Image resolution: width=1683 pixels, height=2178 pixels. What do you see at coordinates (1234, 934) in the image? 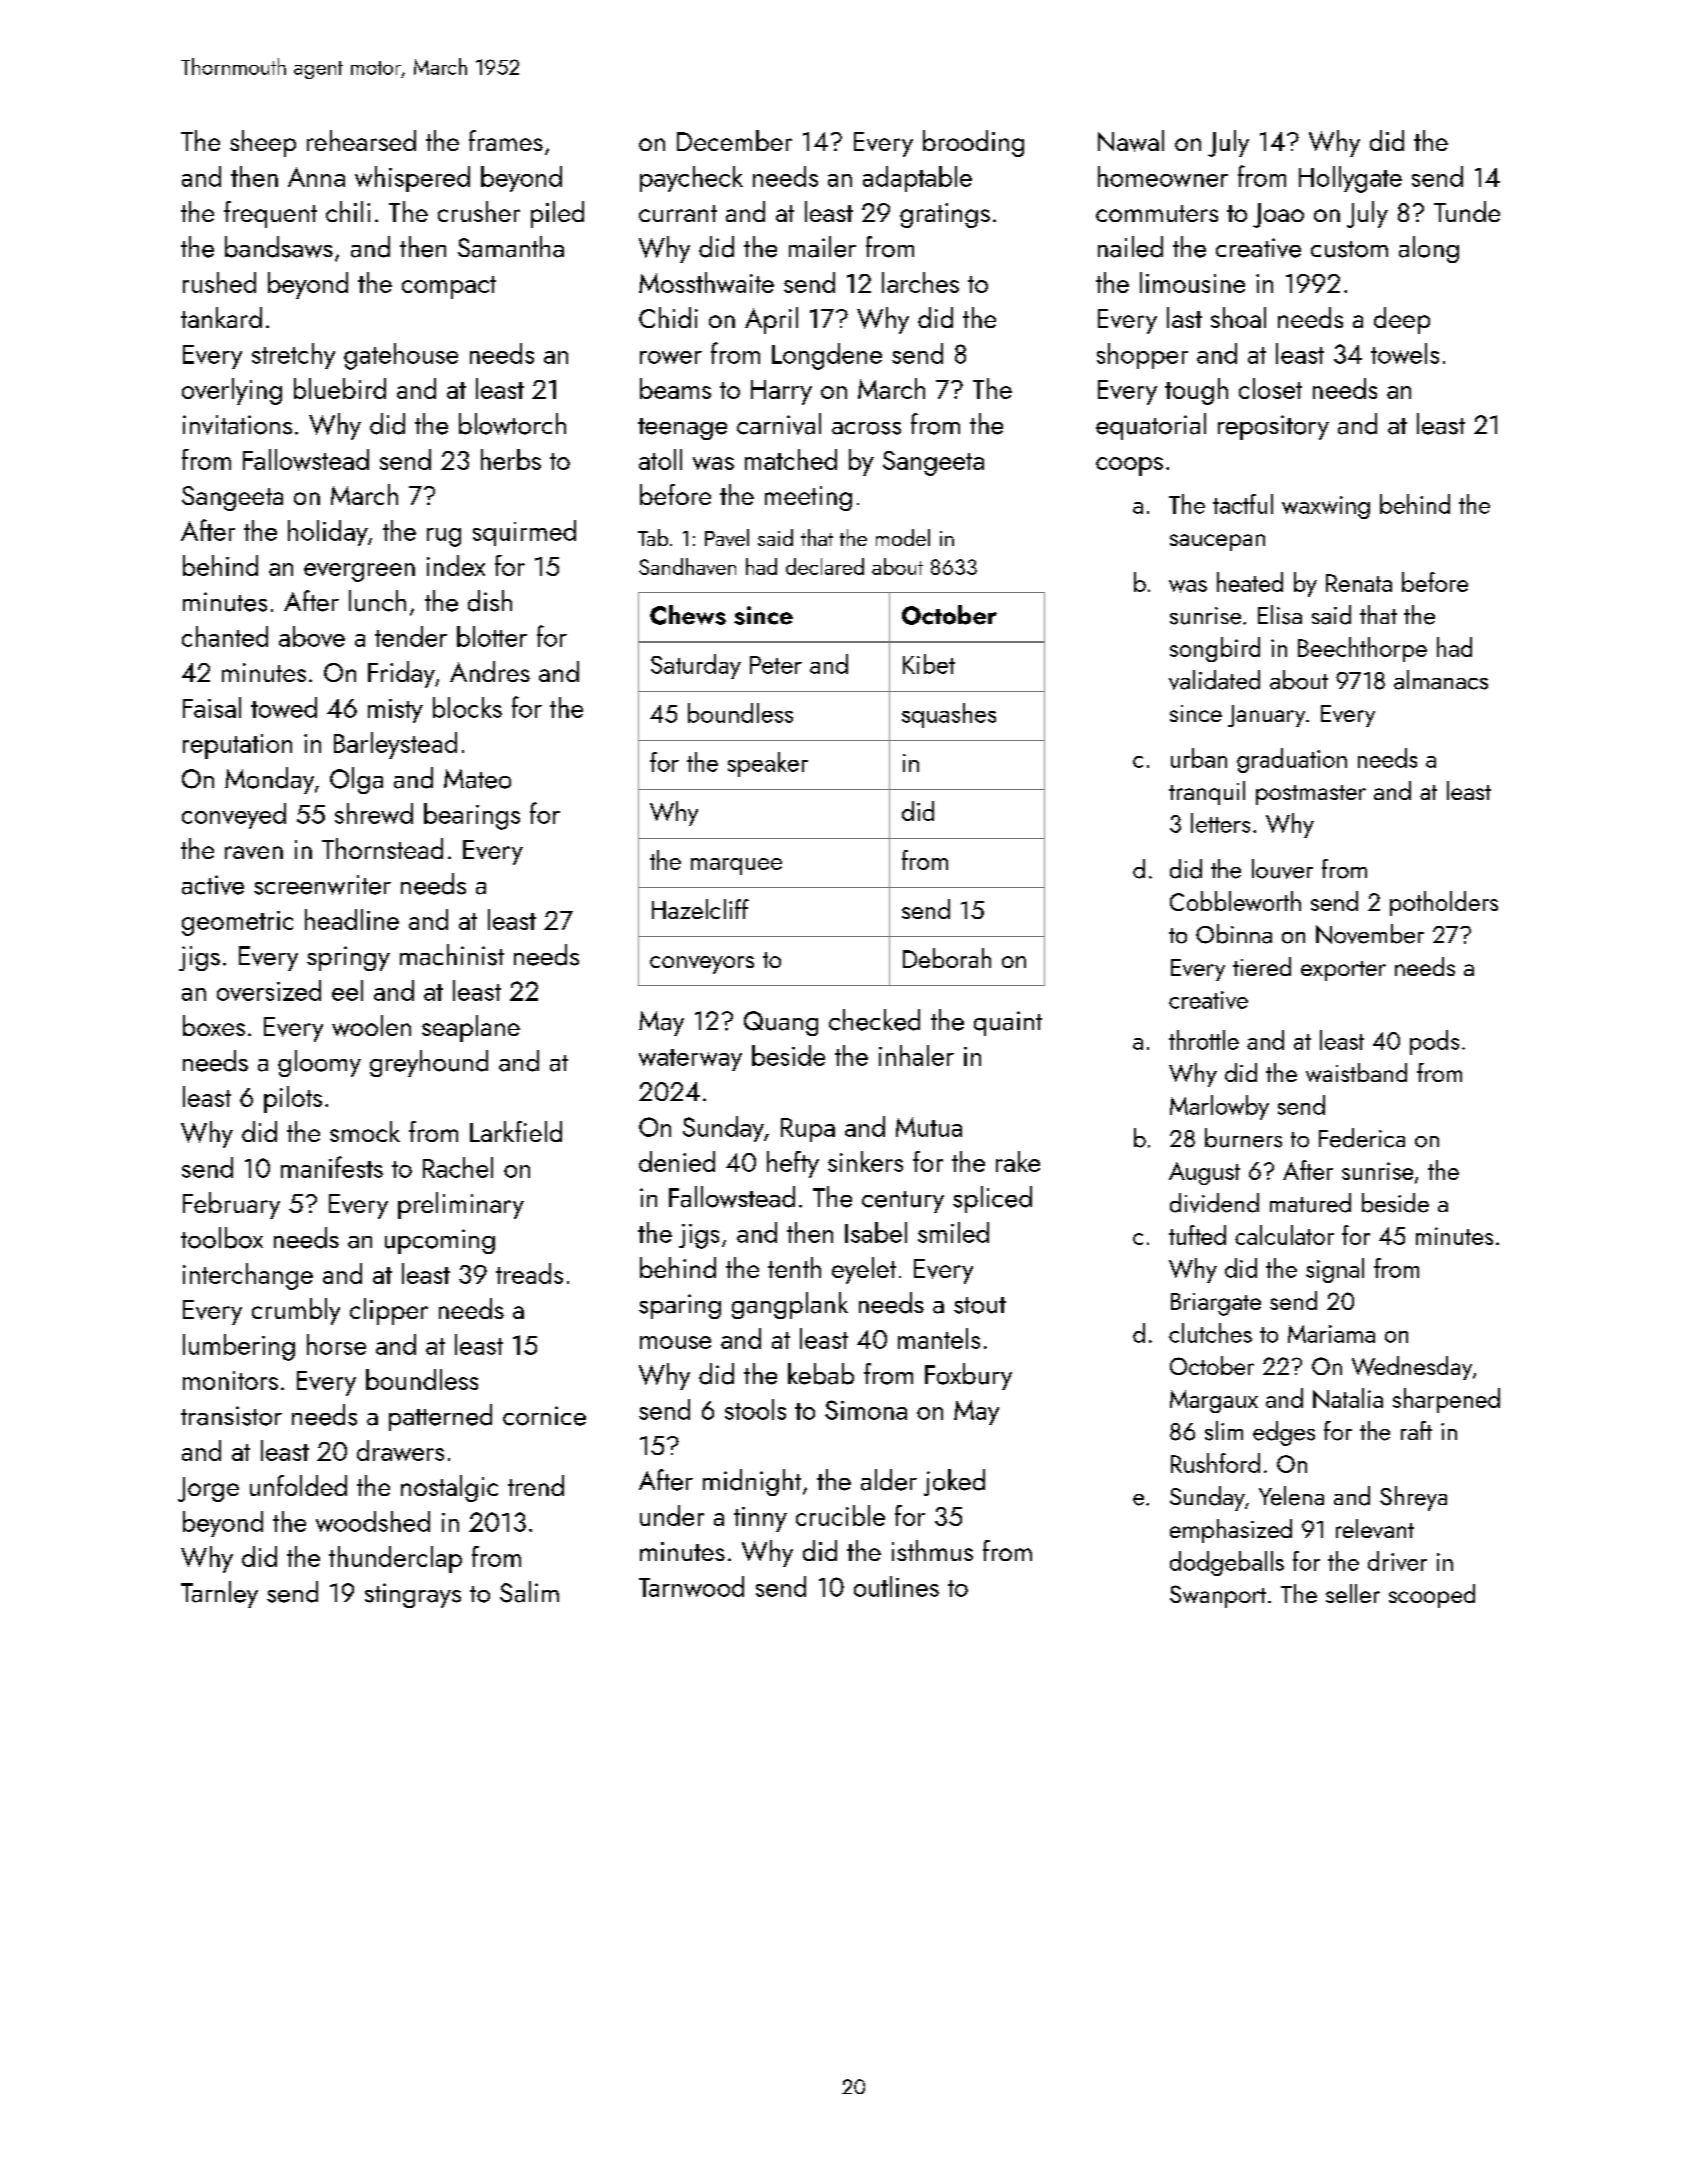
I see `Obinna` at bounding box center [1234, 934].
